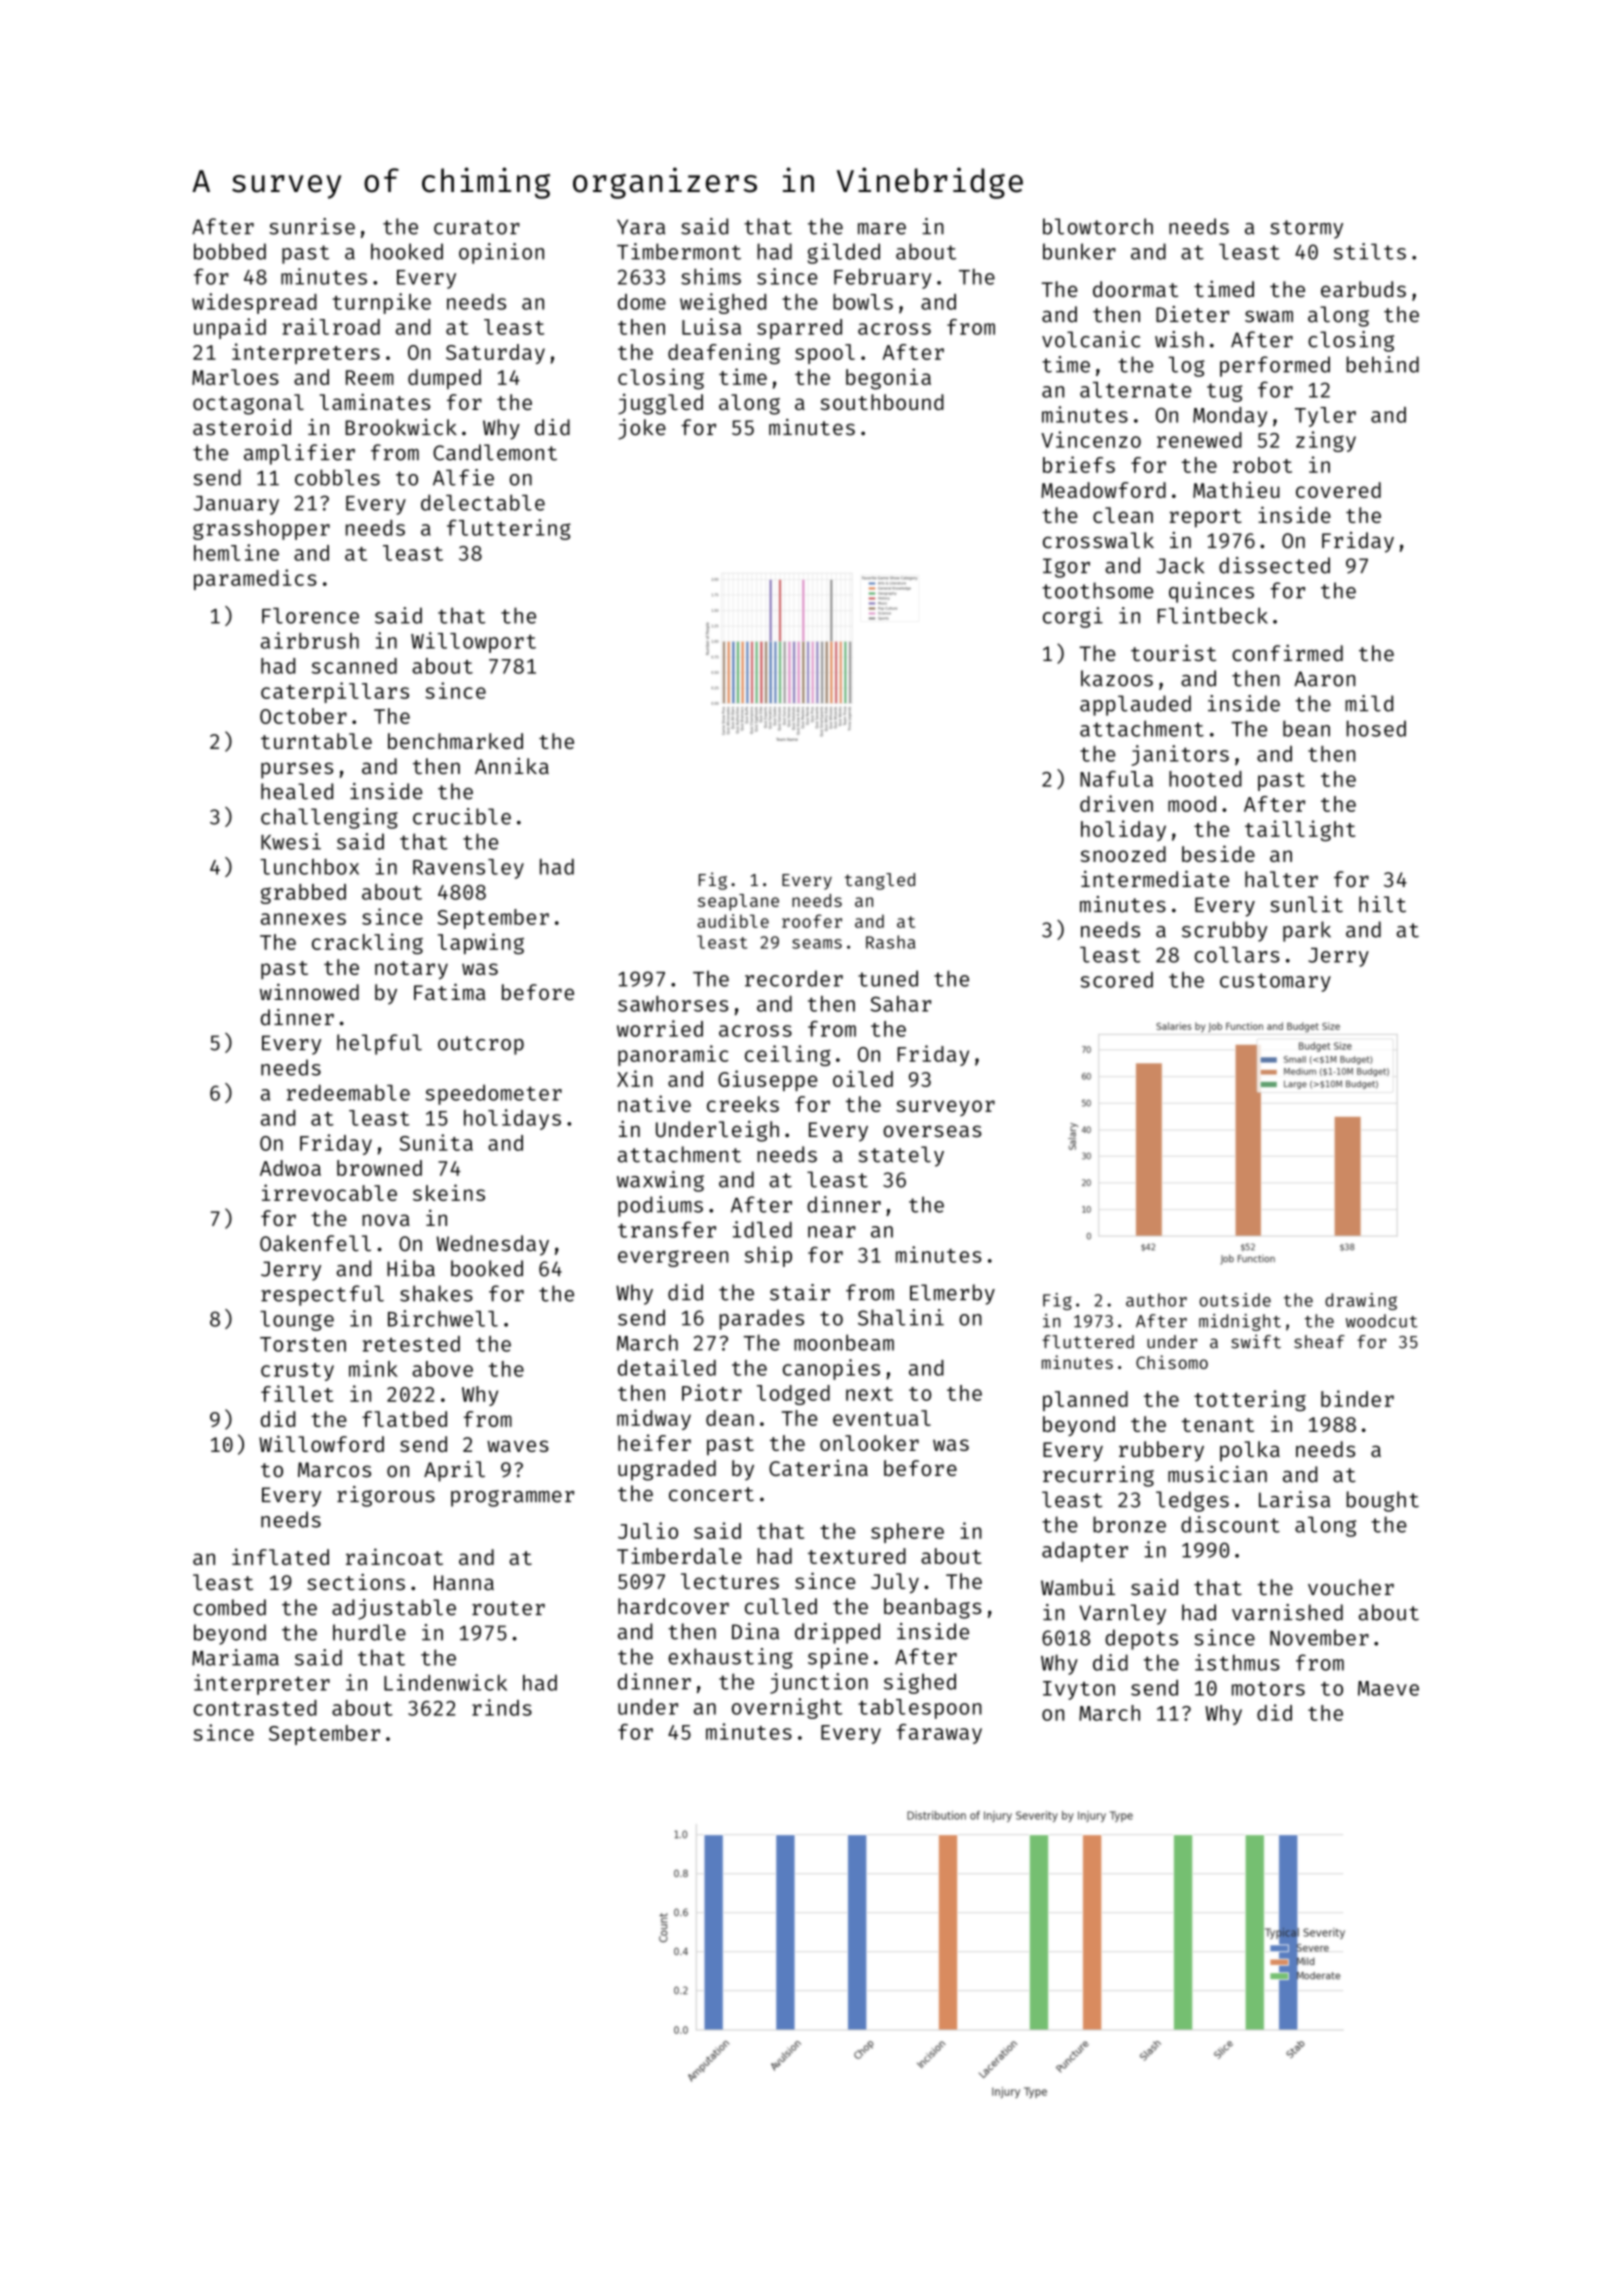 The width and height of the document is (1620, 2292). I want to click on contrasted, so click(255, 1708).
